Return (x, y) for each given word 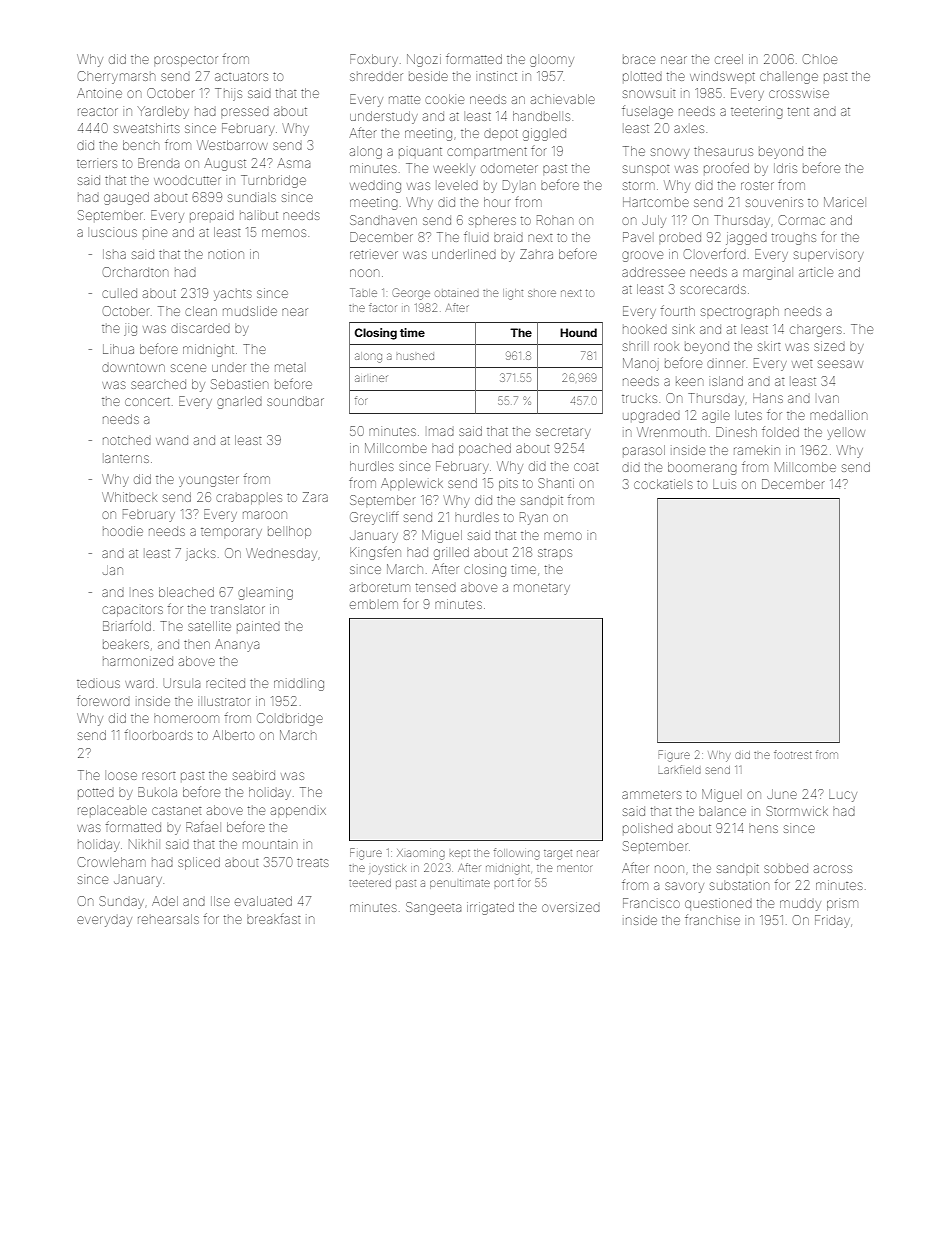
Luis (724, 484)
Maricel (844, 202)
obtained (457, 293)
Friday (832, 921)
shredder (376, 77)
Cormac (802, 220)
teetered (370, 883)
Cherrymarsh (116, 77)
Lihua (118, 349)
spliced (199, 863)
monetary (542, 589)
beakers (126, 645)
